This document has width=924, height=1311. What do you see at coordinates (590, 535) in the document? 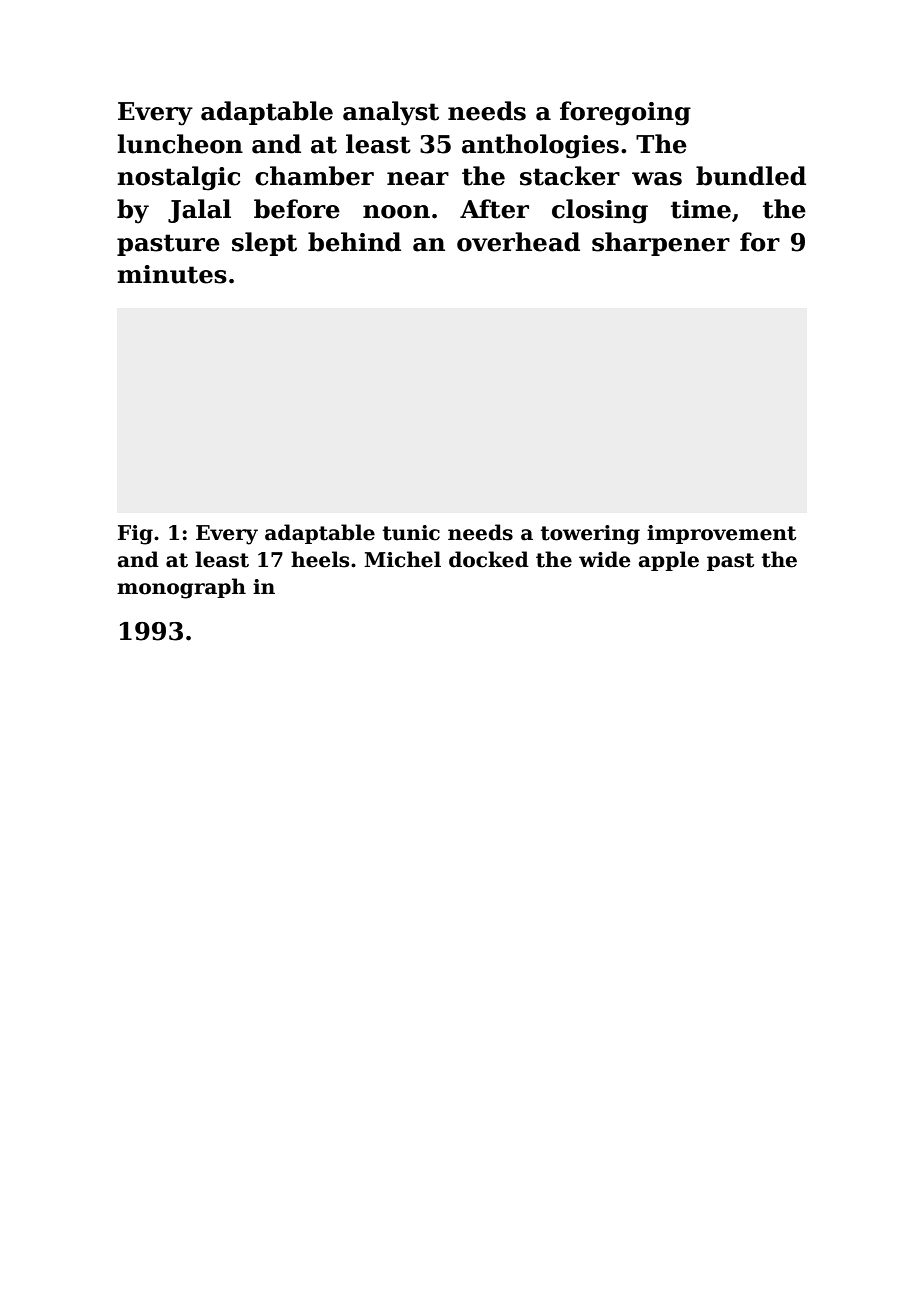
I see `towering` at bounding box center [590, 535].
